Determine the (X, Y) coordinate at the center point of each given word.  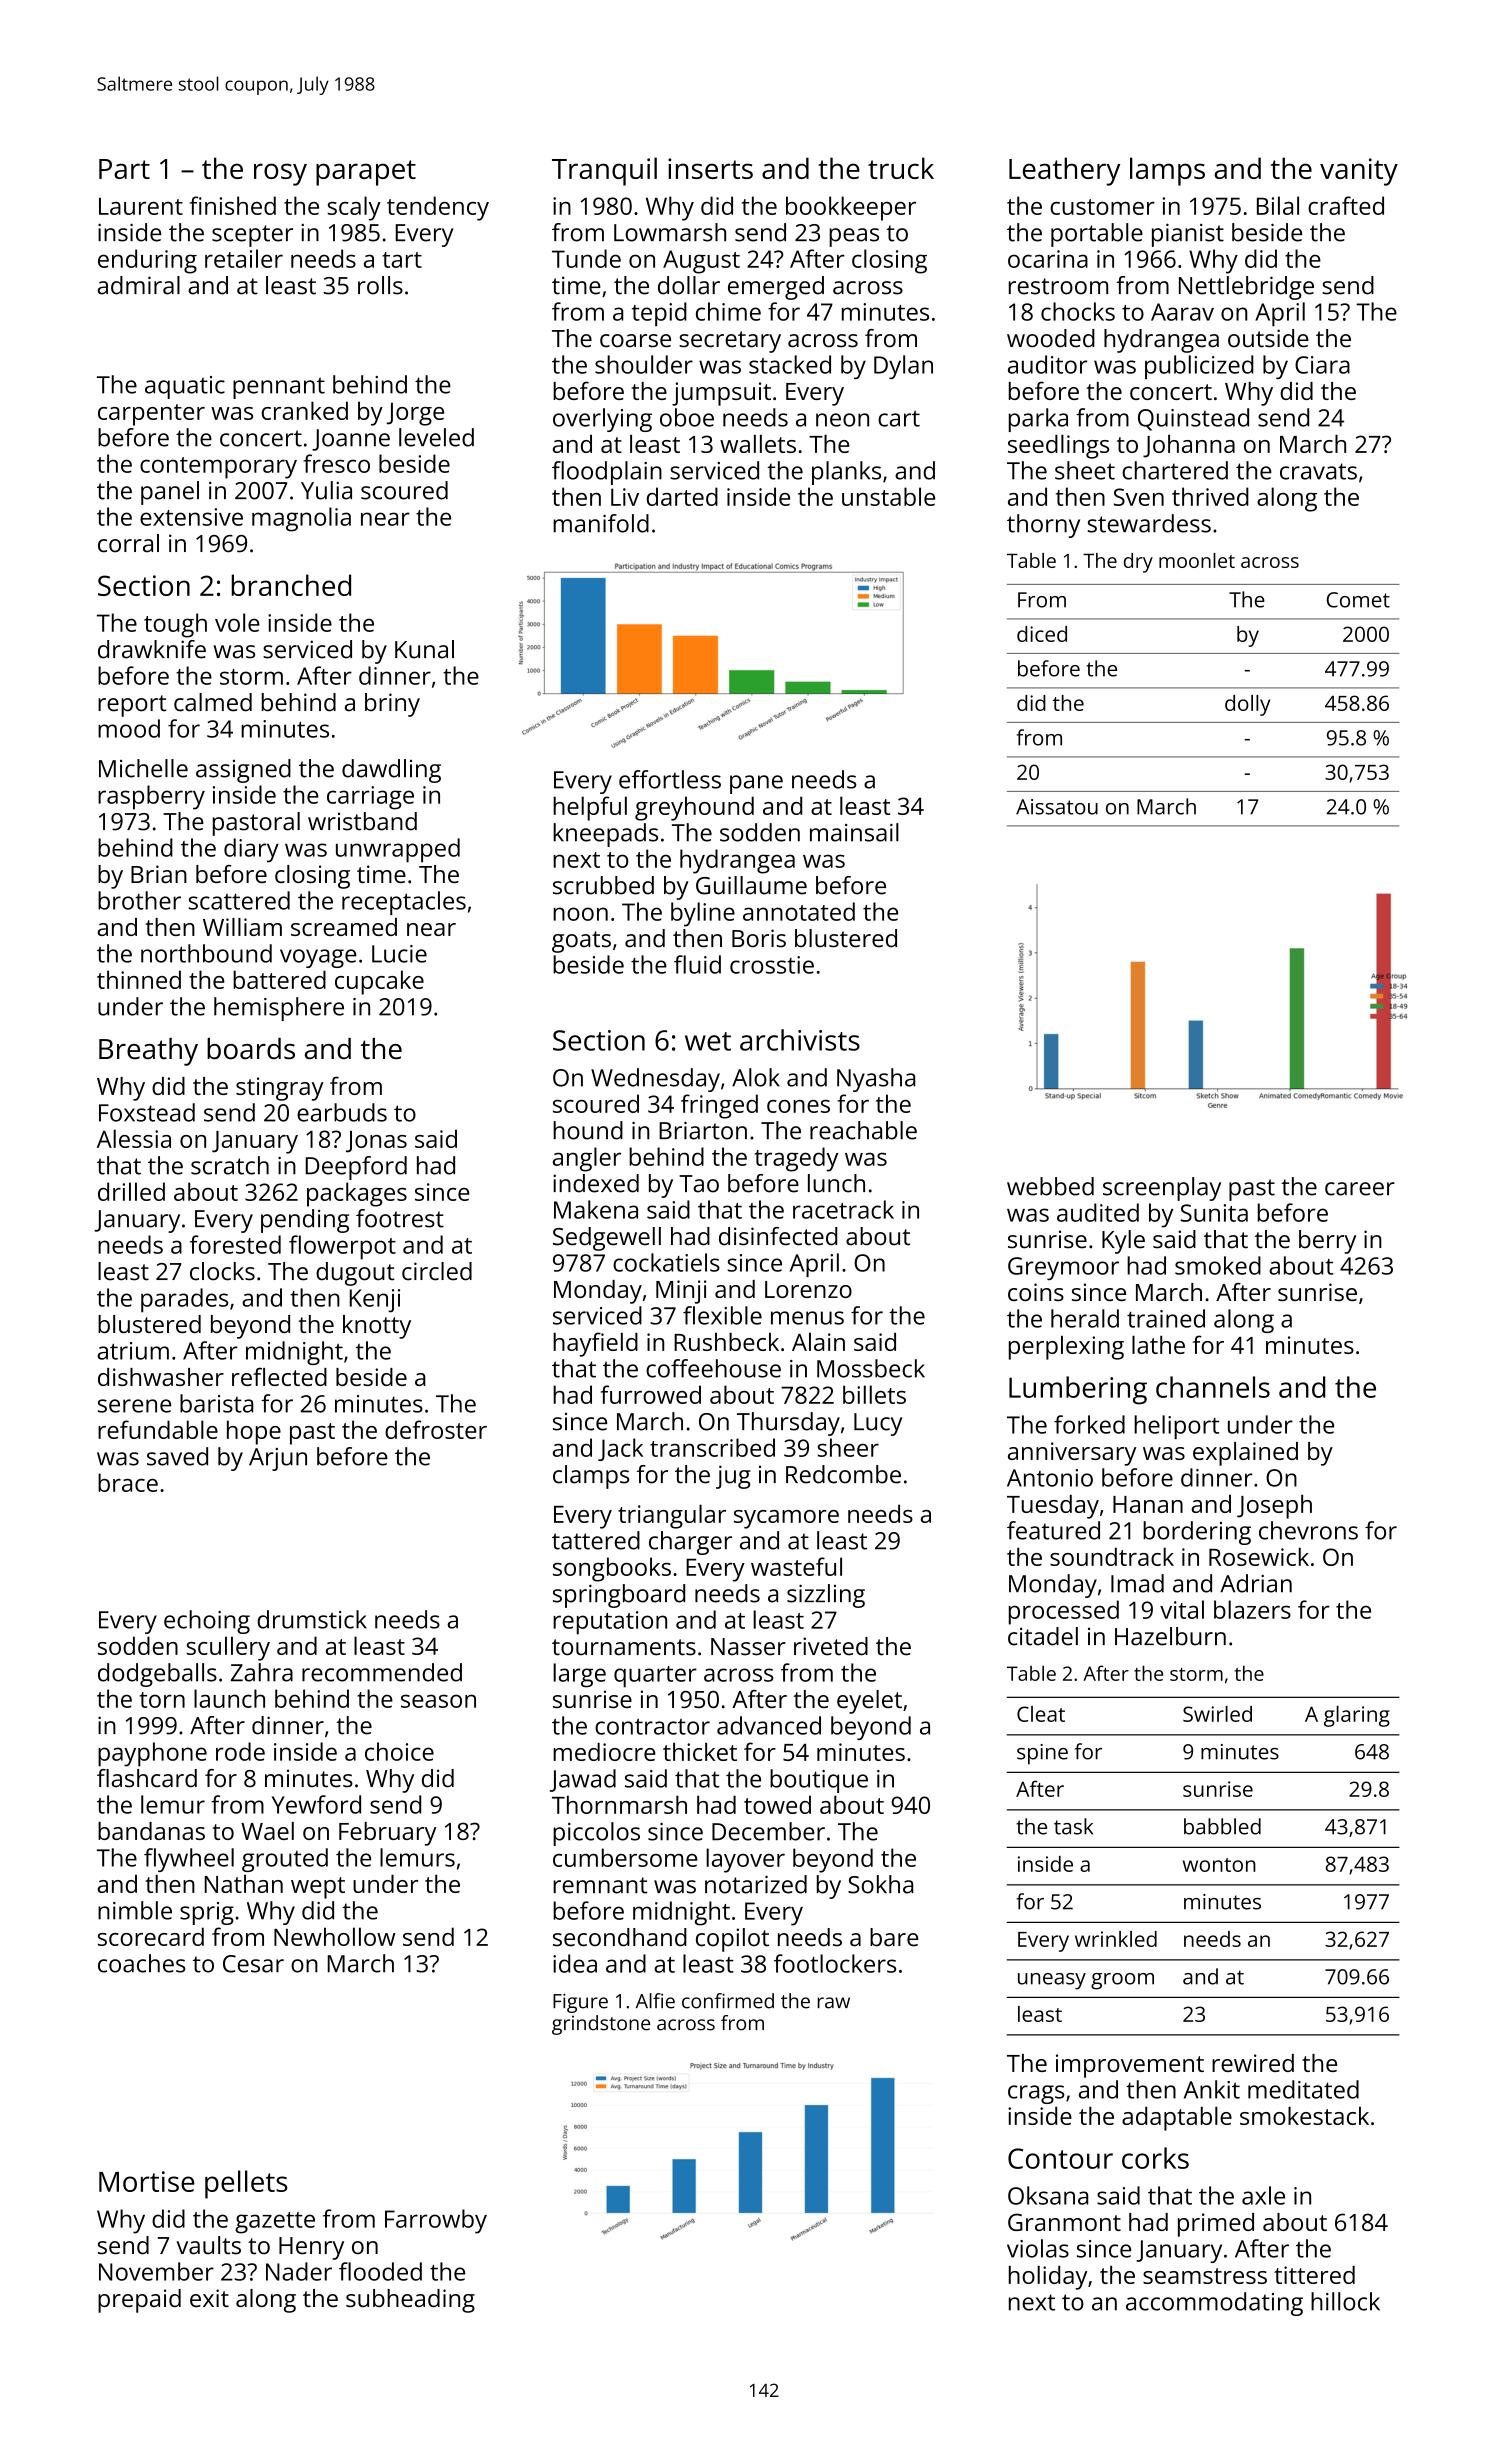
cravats (1318, 471)
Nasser (748, 1647)
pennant (279, 388)
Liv (625, 497)
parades (184, 1300)
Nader (299, 2271)
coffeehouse (713, 1368)
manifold (601, 523)
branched (291, 585)
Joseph (1274, 1507)
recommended (382, 1672)
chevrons (1308, 1530)
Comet (1358, 600)
